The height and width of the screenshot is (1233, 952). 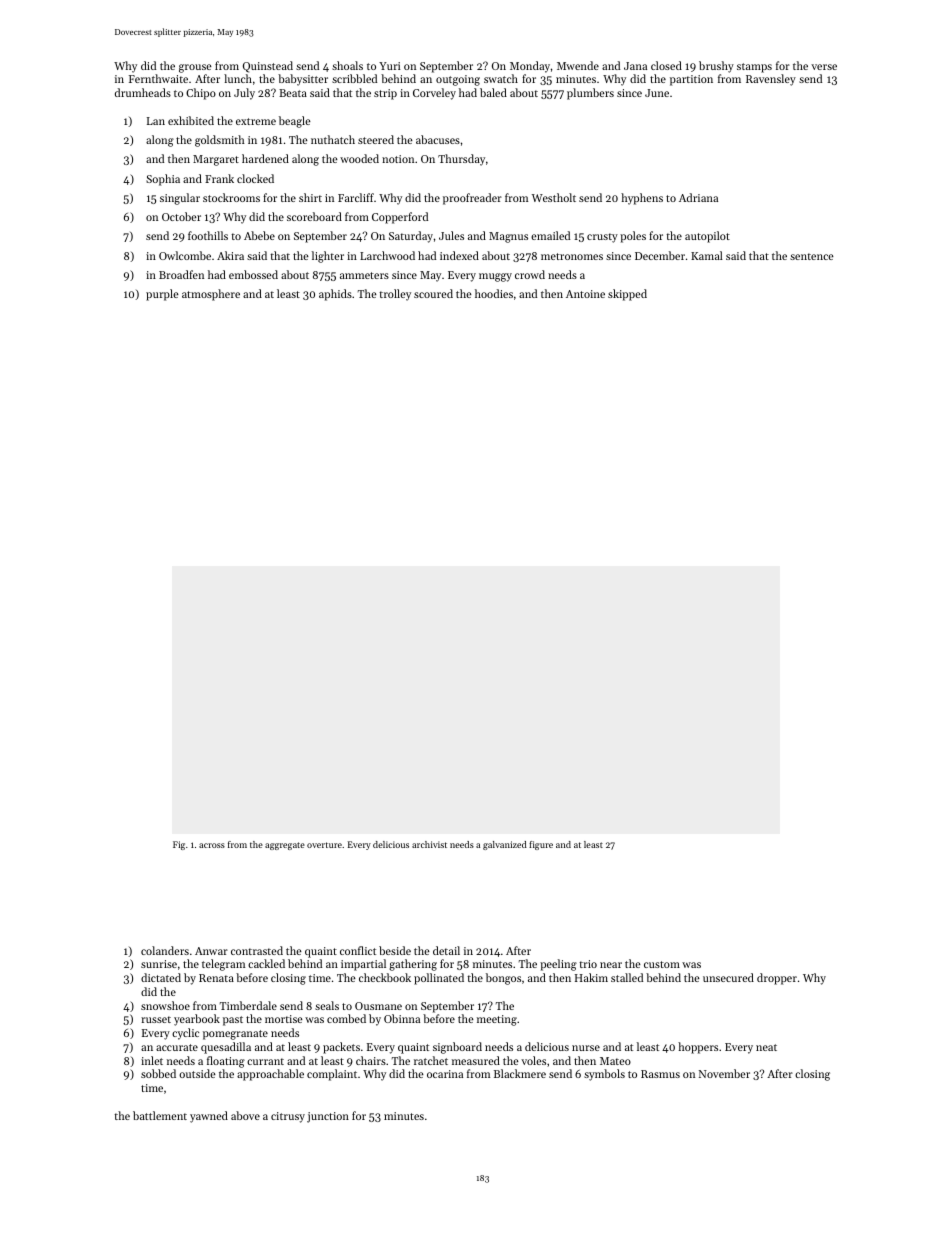 I want to click on figure, so click(x=541, y=845).
